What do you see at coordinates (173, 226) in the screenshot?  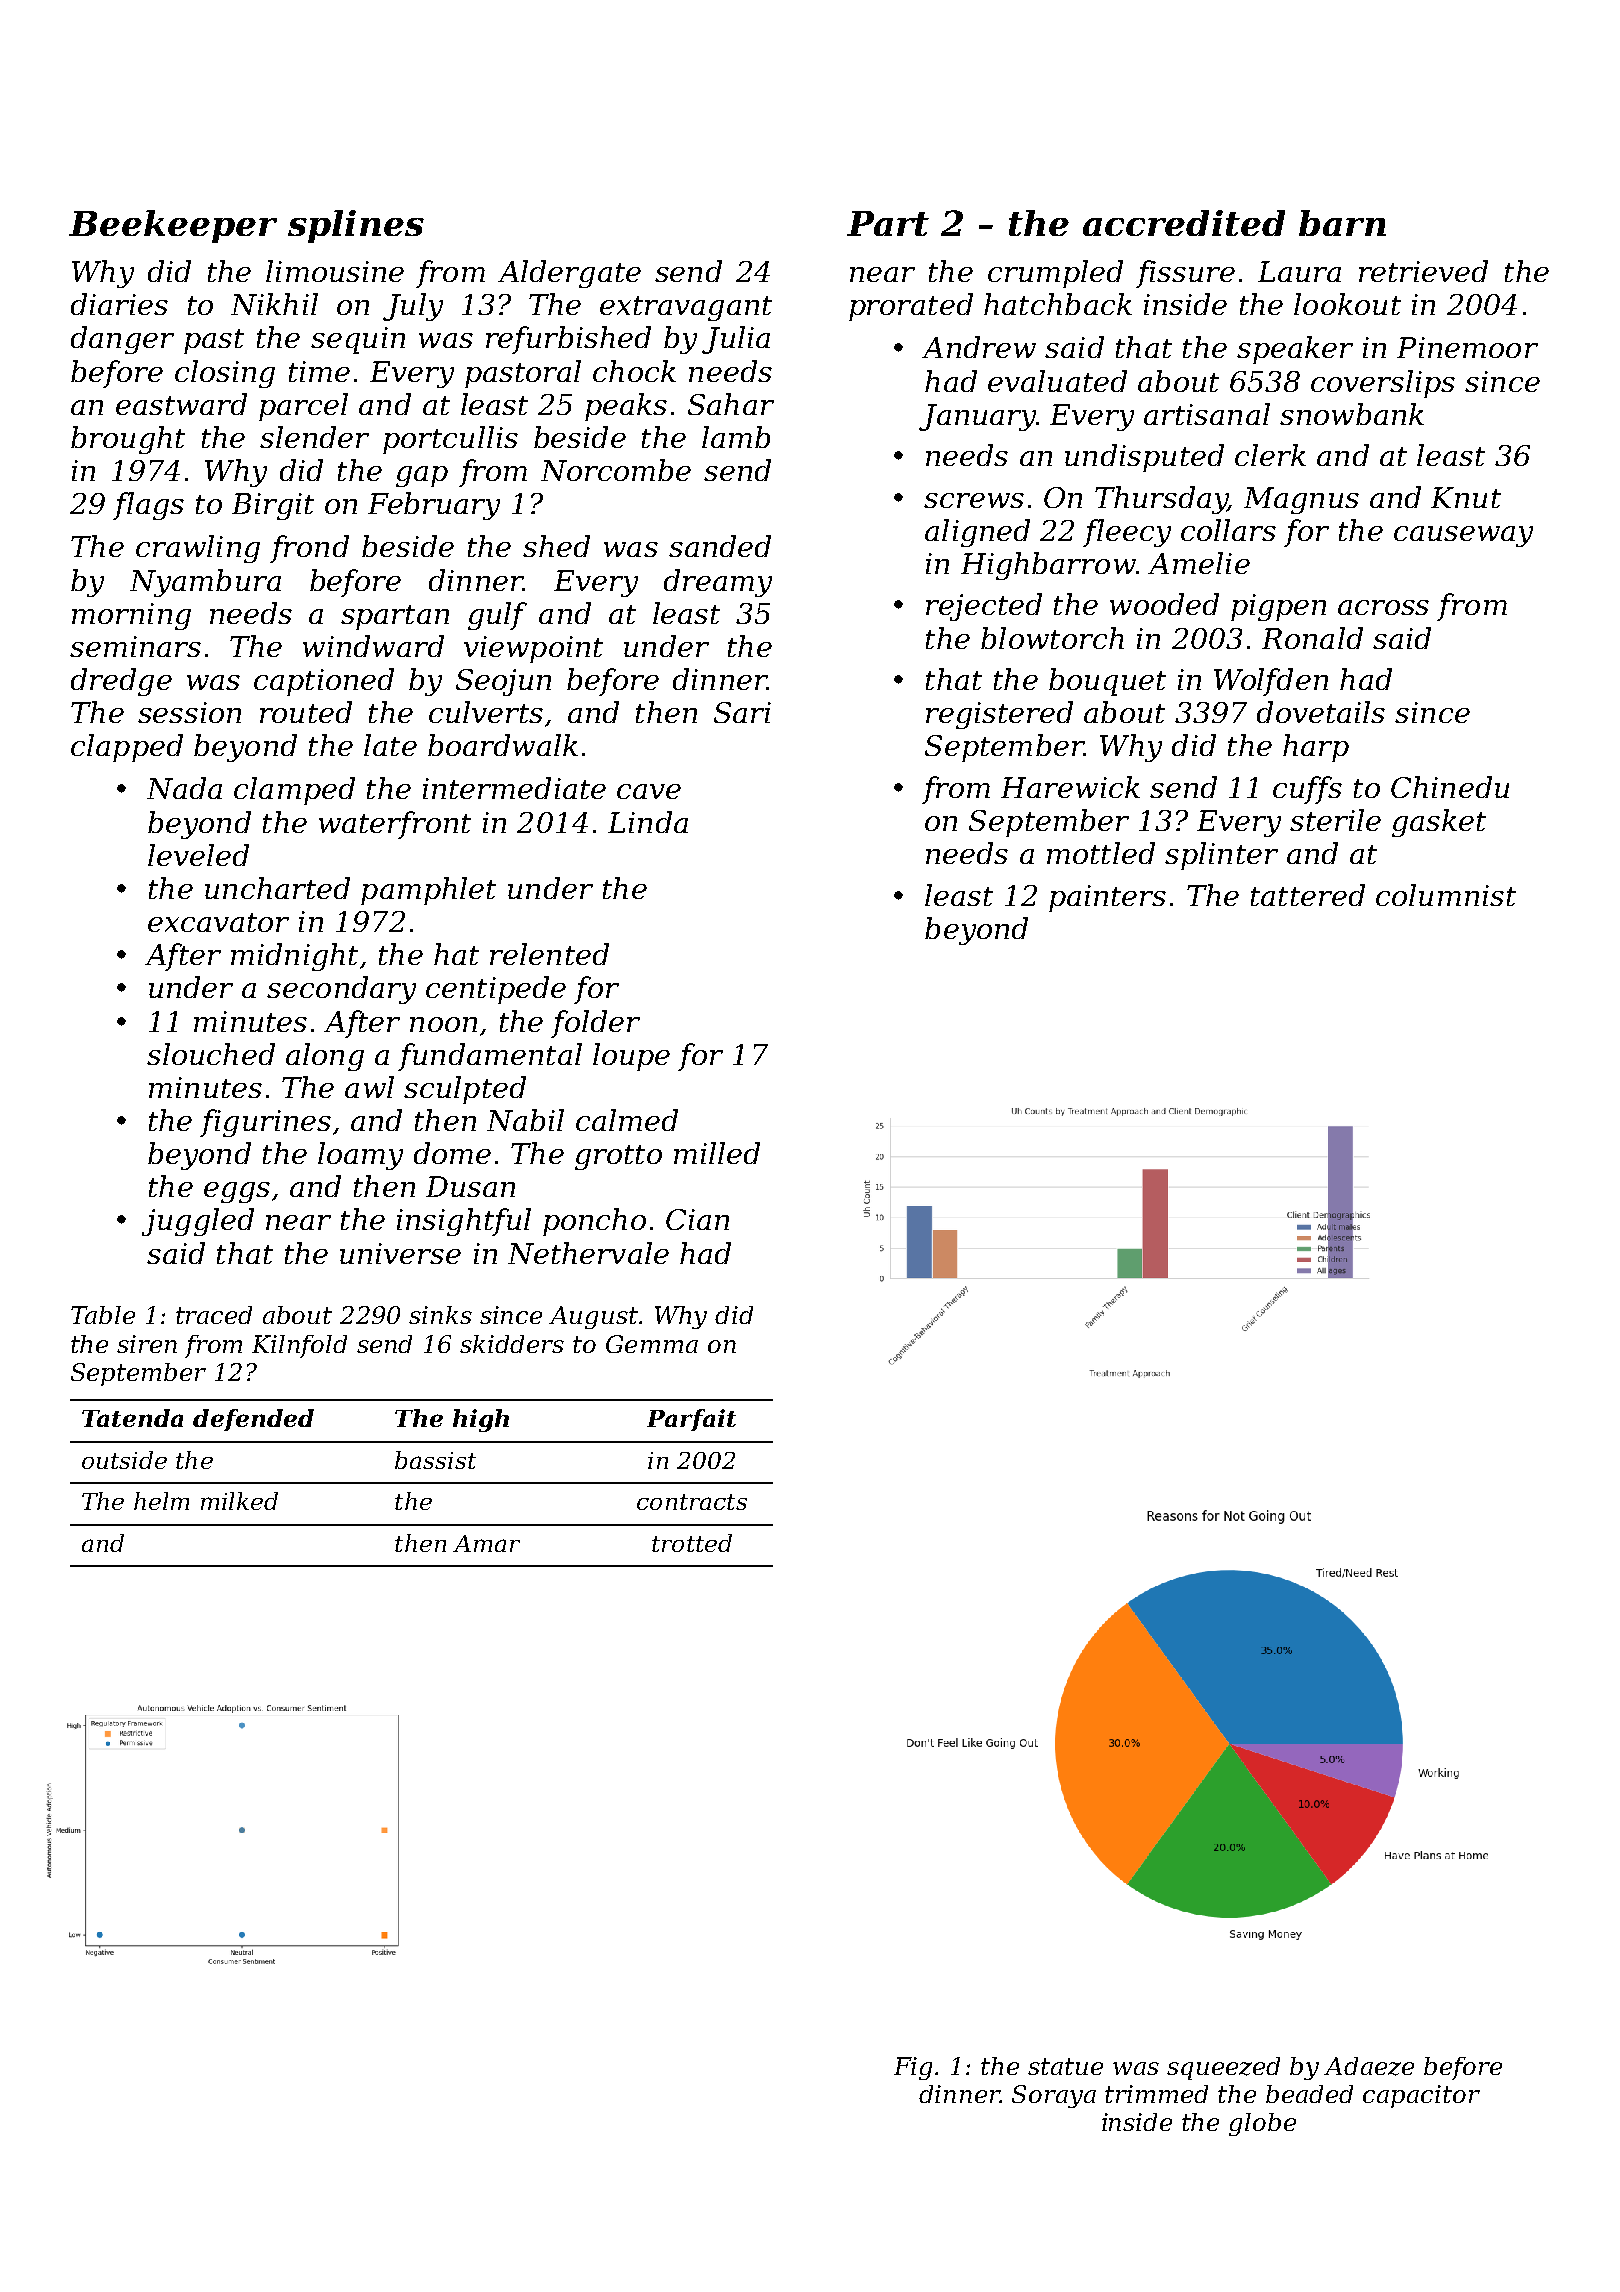 I see `Beekeeper` at bounding box center [173, 226].
